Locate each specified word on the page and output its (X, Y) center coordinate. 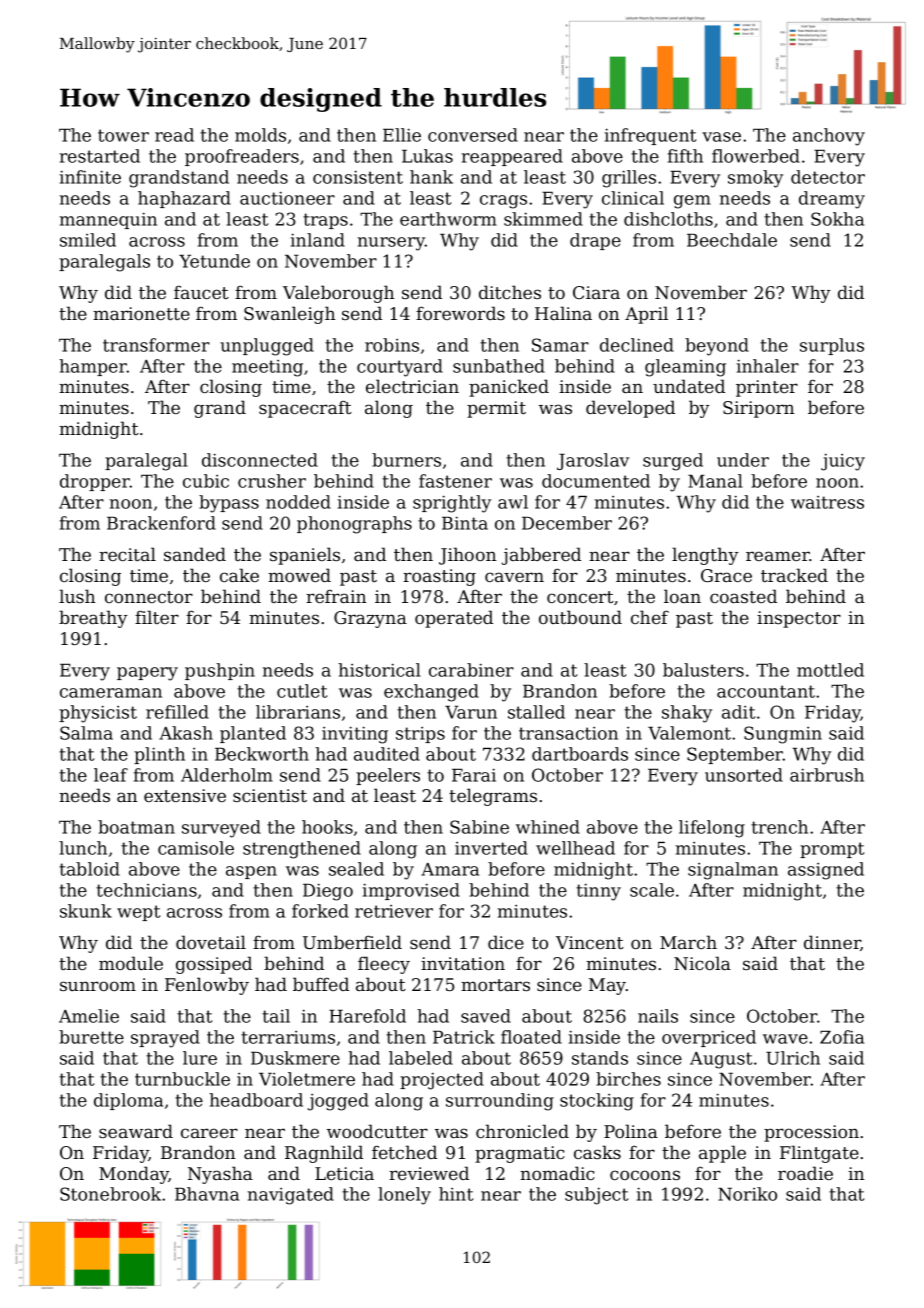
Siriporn (758, 409)
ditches (510, 292)
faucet (201, 292)
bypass (229, 504)
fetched (404, 1152)
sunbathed (499, 366)
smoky (755, 179)
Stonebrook (110, 1194)
